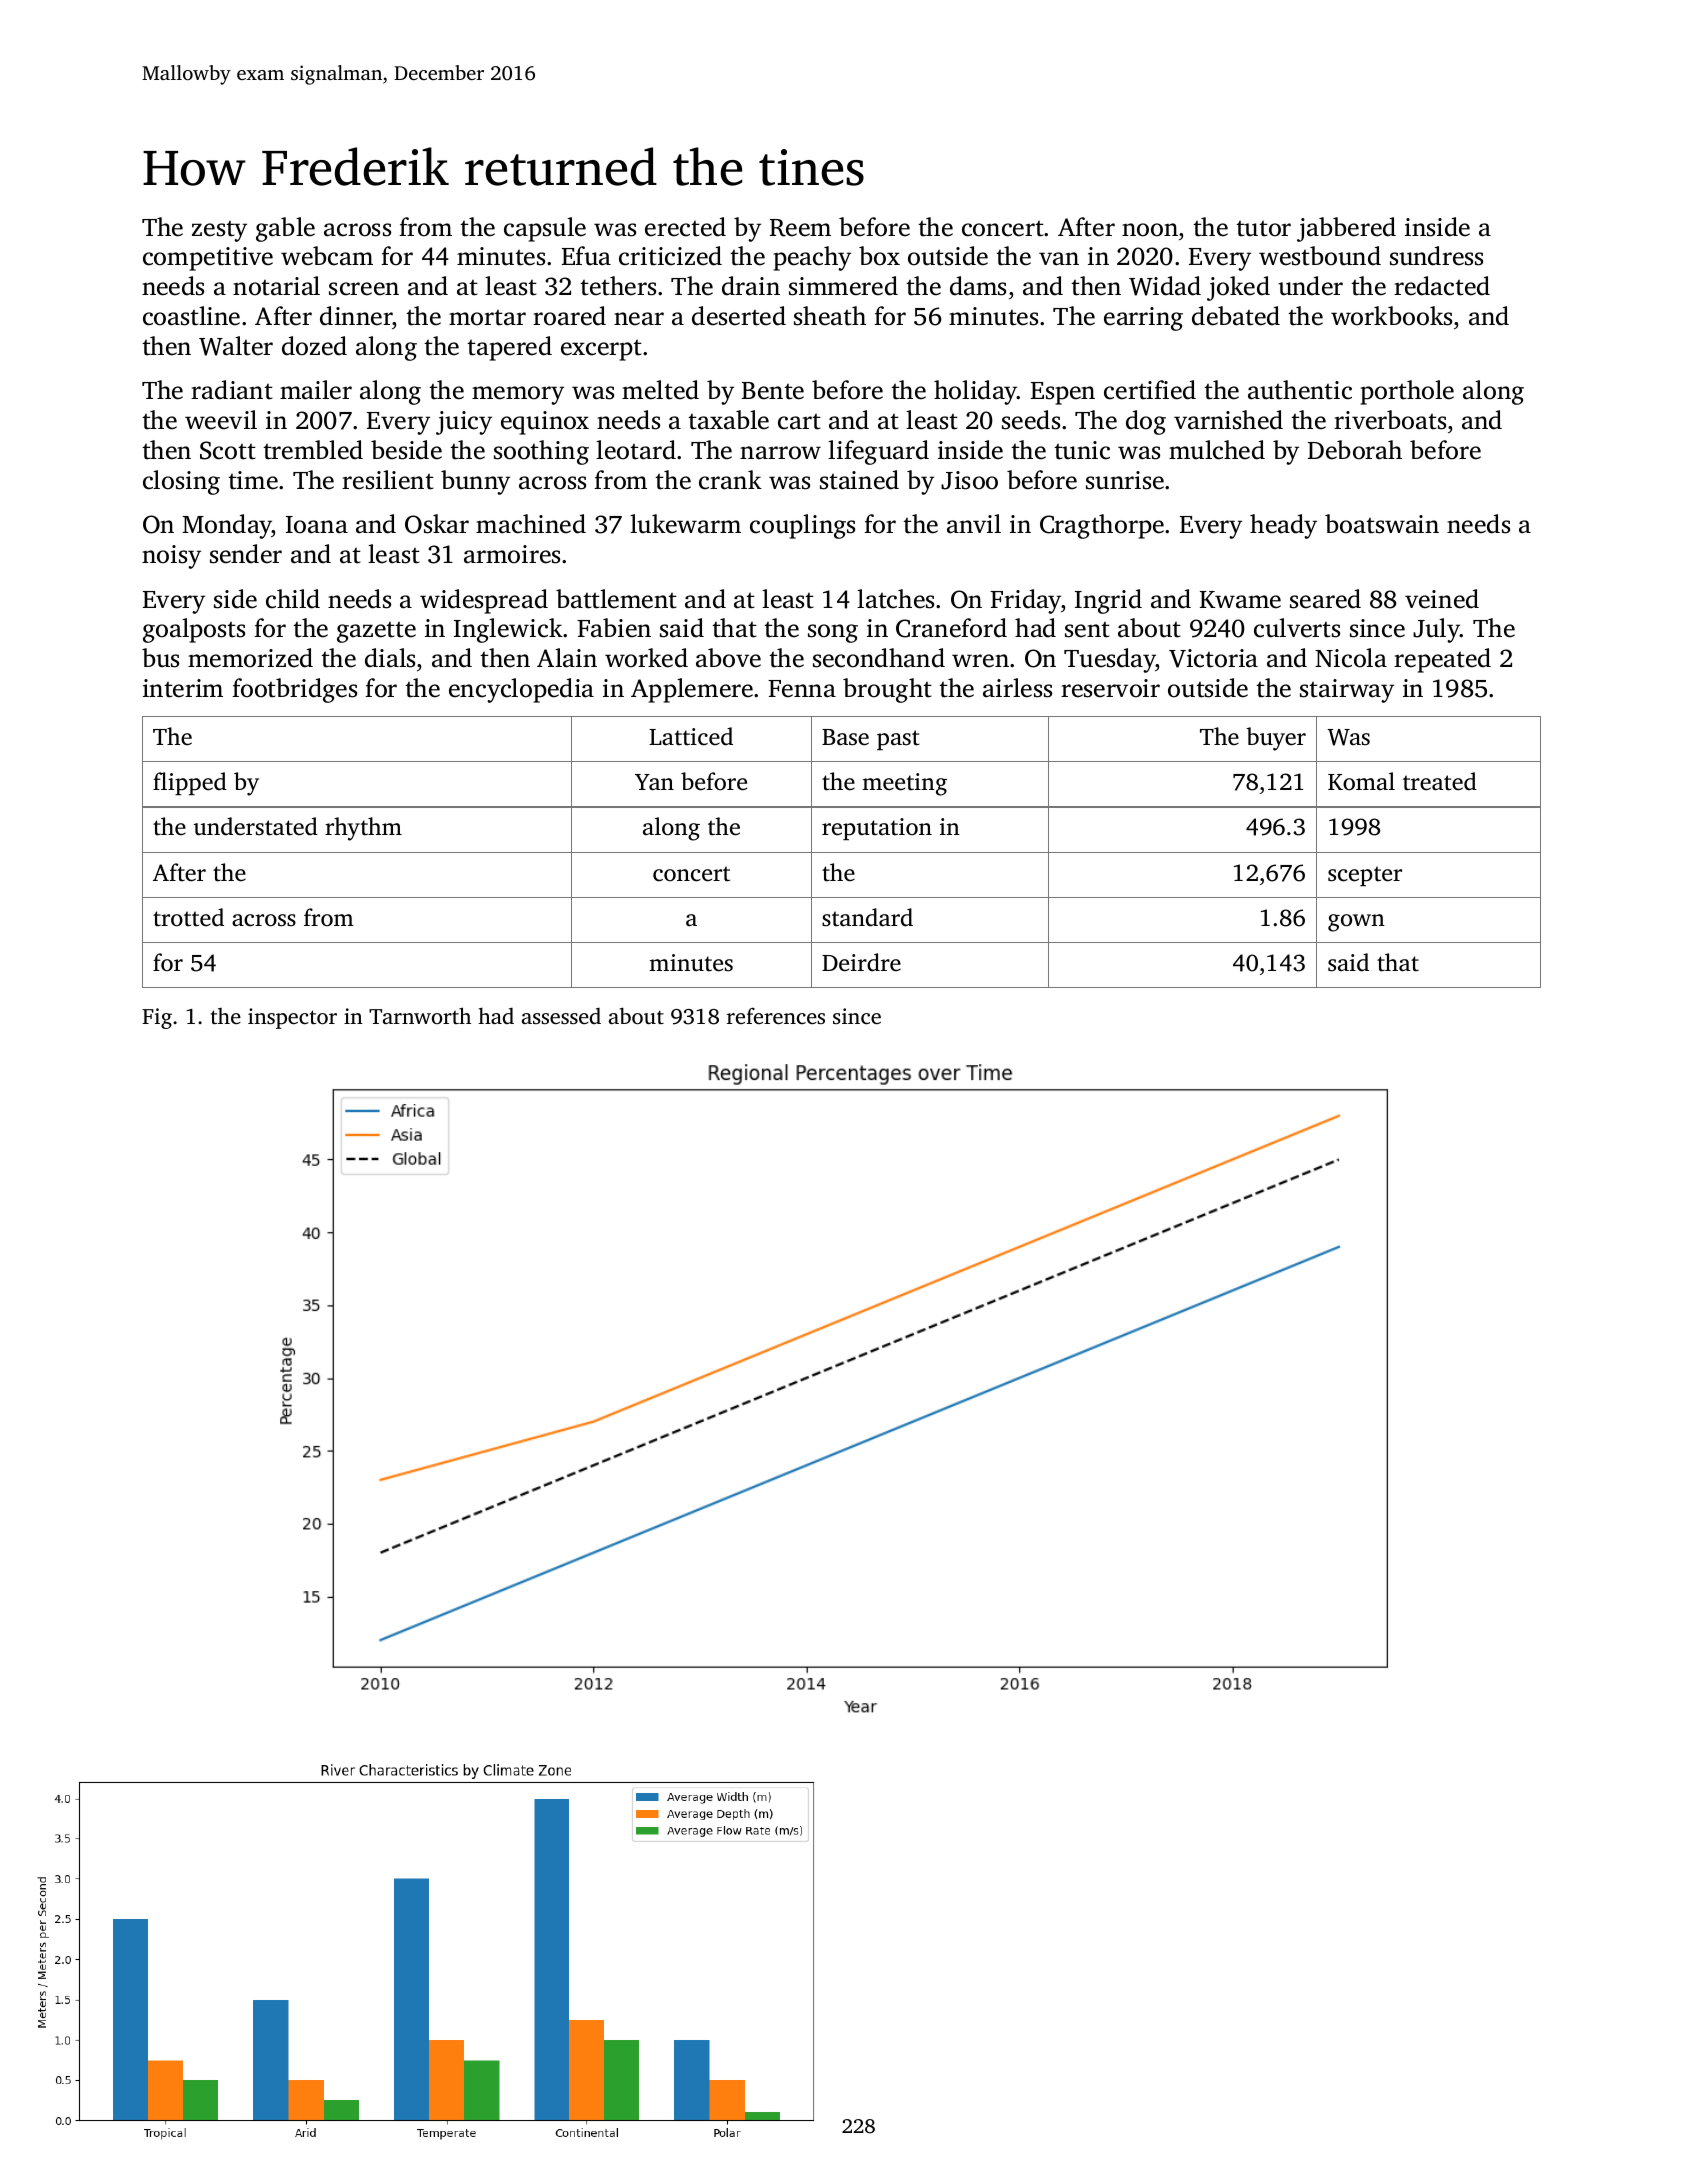  What do you see at coordinates (895, 599) in the screenshot?
I see `latches` at bounding box center [895, 599].
